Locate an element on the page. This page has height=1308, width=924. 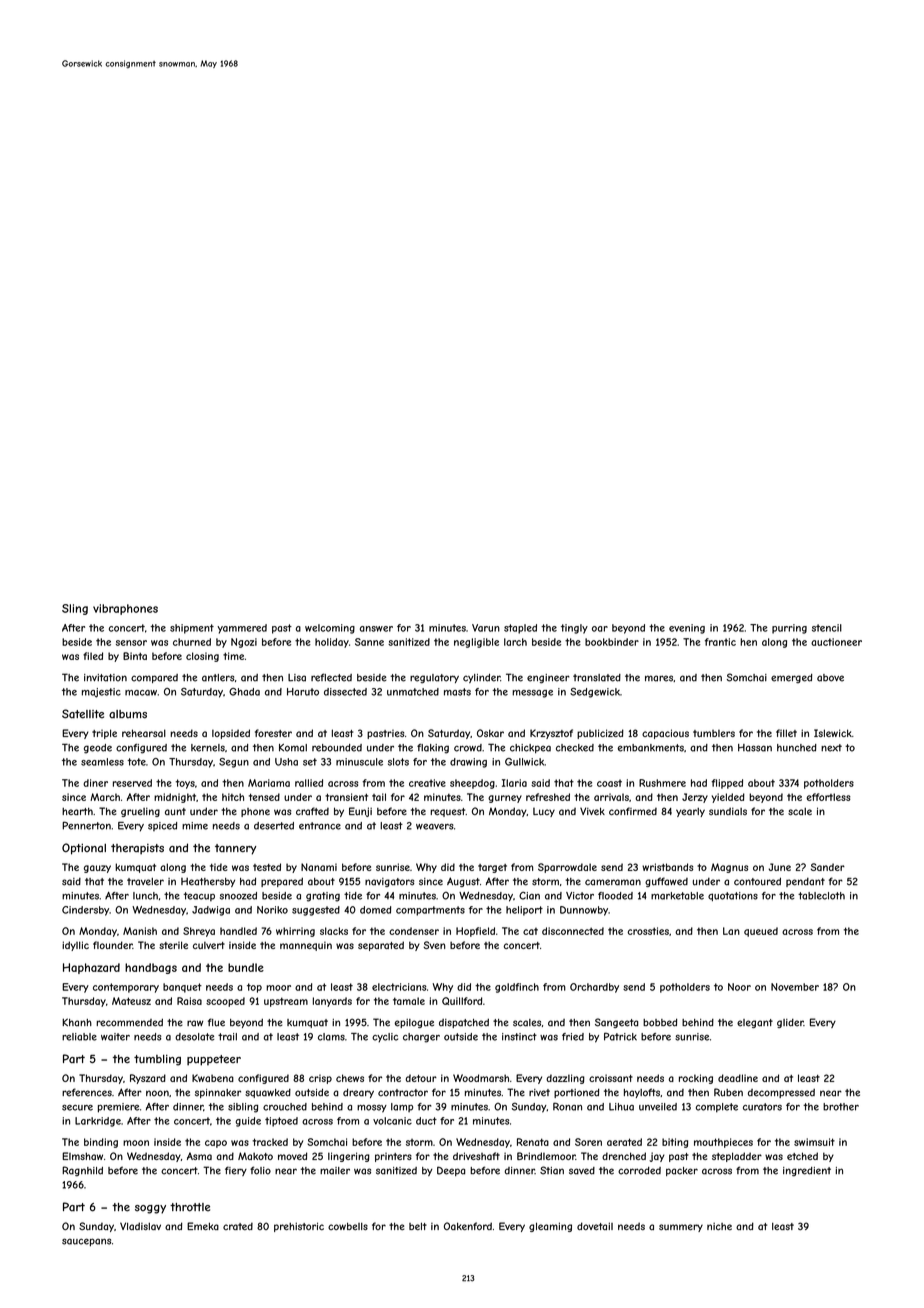
tingly is located at coordinates (574, 629).
